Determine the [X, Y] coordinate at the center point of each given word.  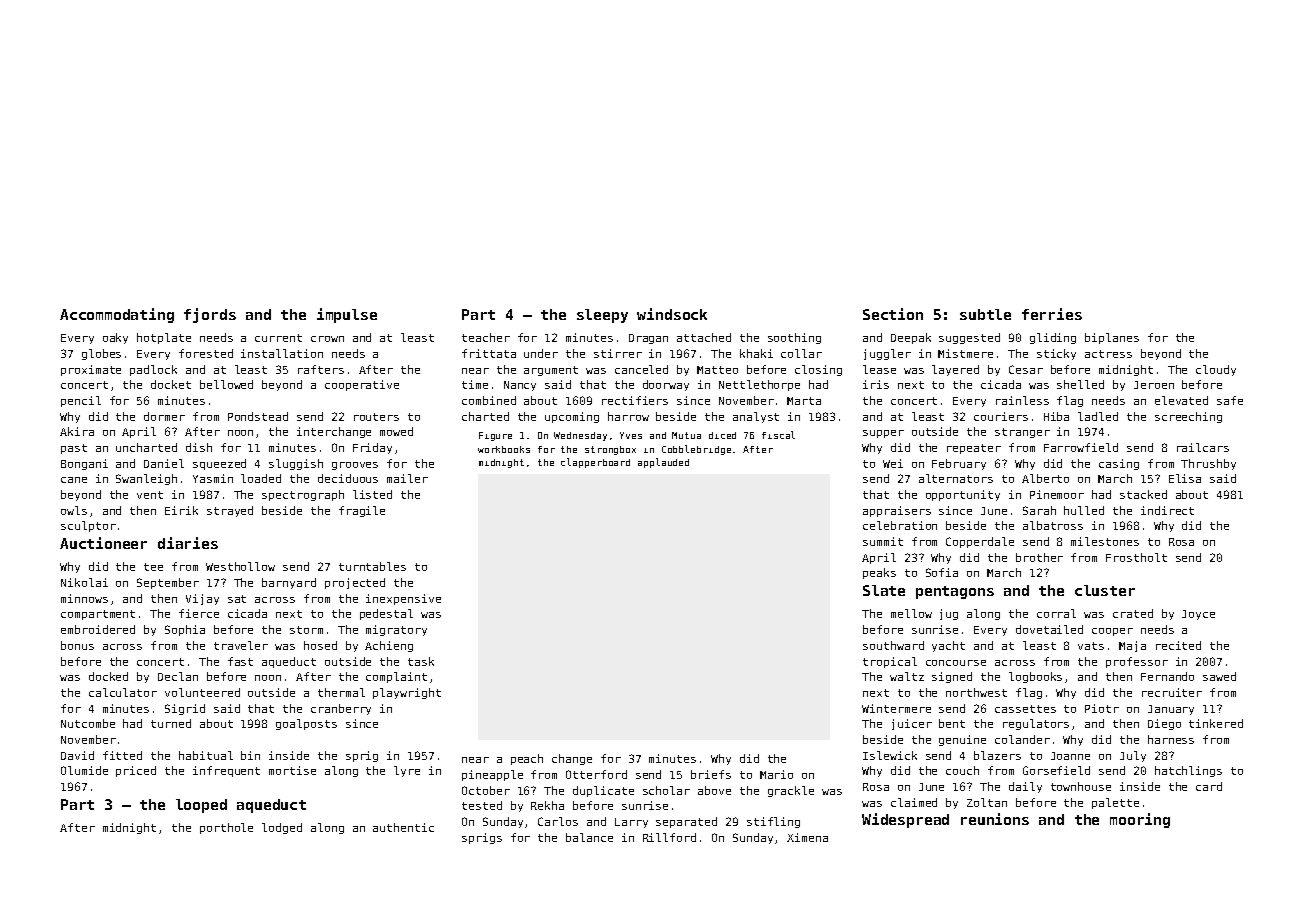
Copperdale [980, 542]
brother [1039, 557]
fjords [210, 315]
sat [237, 599]
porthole [226, 828]
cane [74, 480]
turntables [372, 566]
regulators [1036, 724]
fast [240, 661]
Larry [631, 823]
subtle [985, 314]
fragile [362, 511]
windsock [672, 314]
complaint [396, 677]
